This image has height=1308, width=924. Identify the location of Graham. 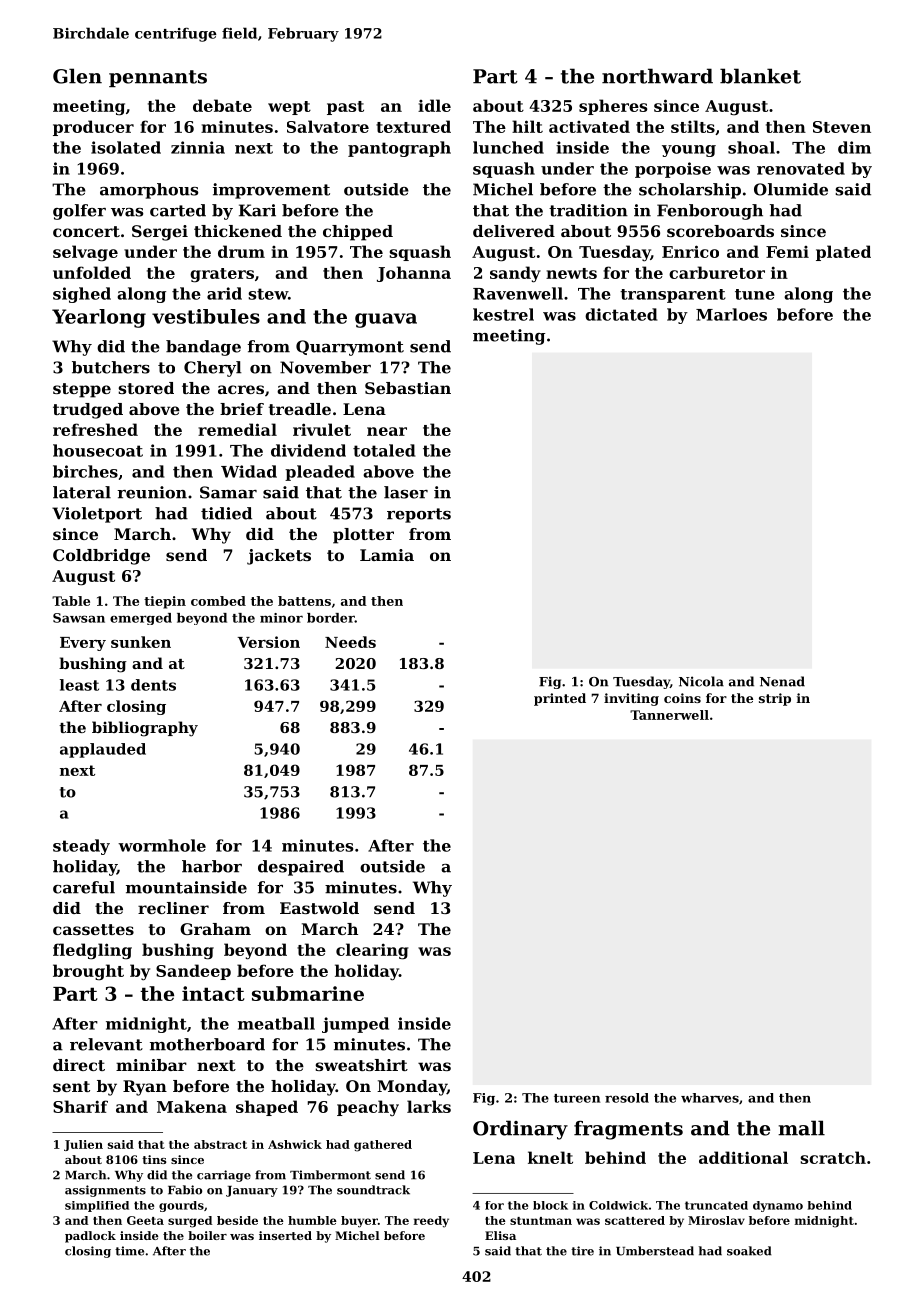
(215, 929).
